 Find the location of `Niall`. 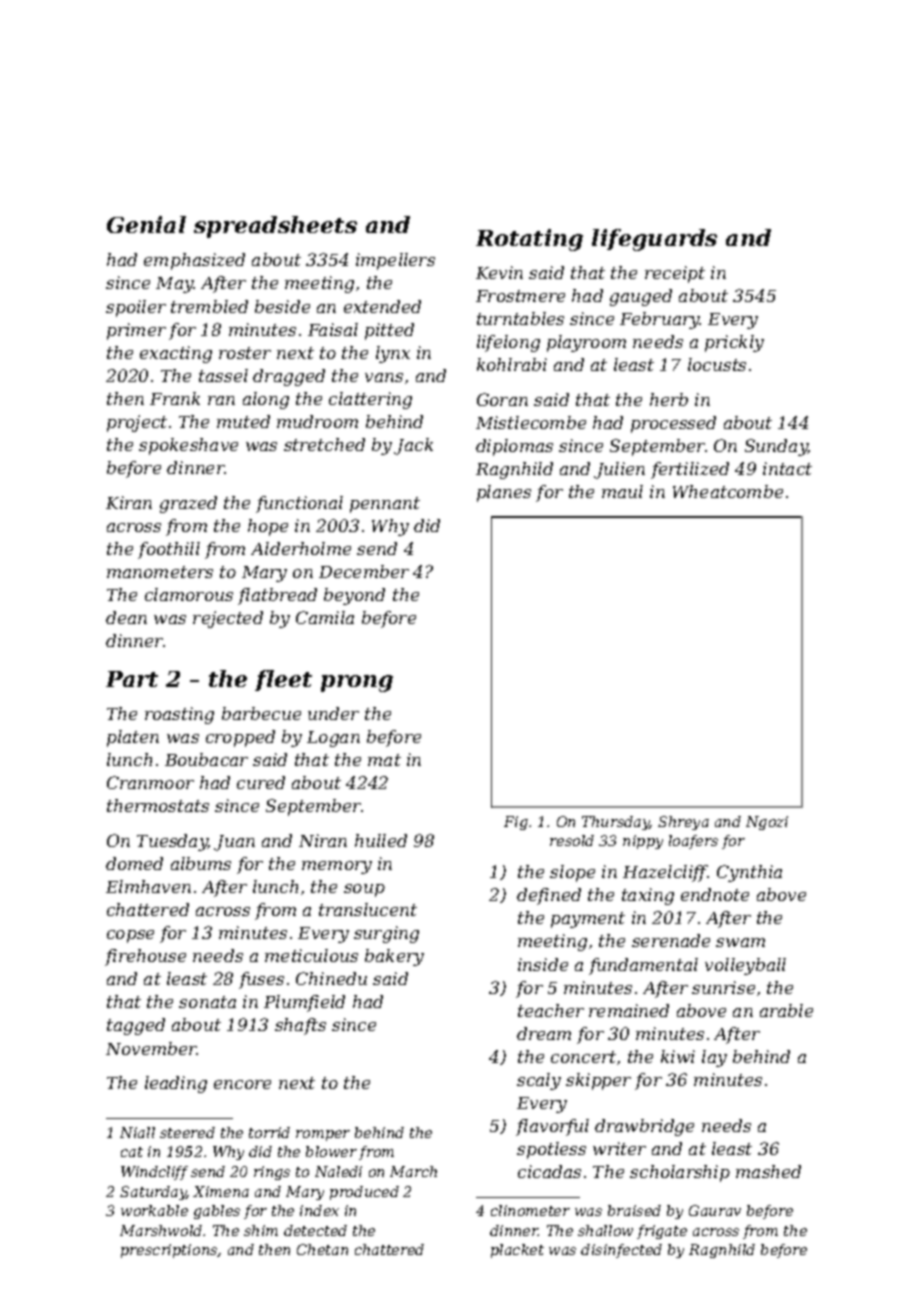

Niall is located at coordinates (137, 1132).
